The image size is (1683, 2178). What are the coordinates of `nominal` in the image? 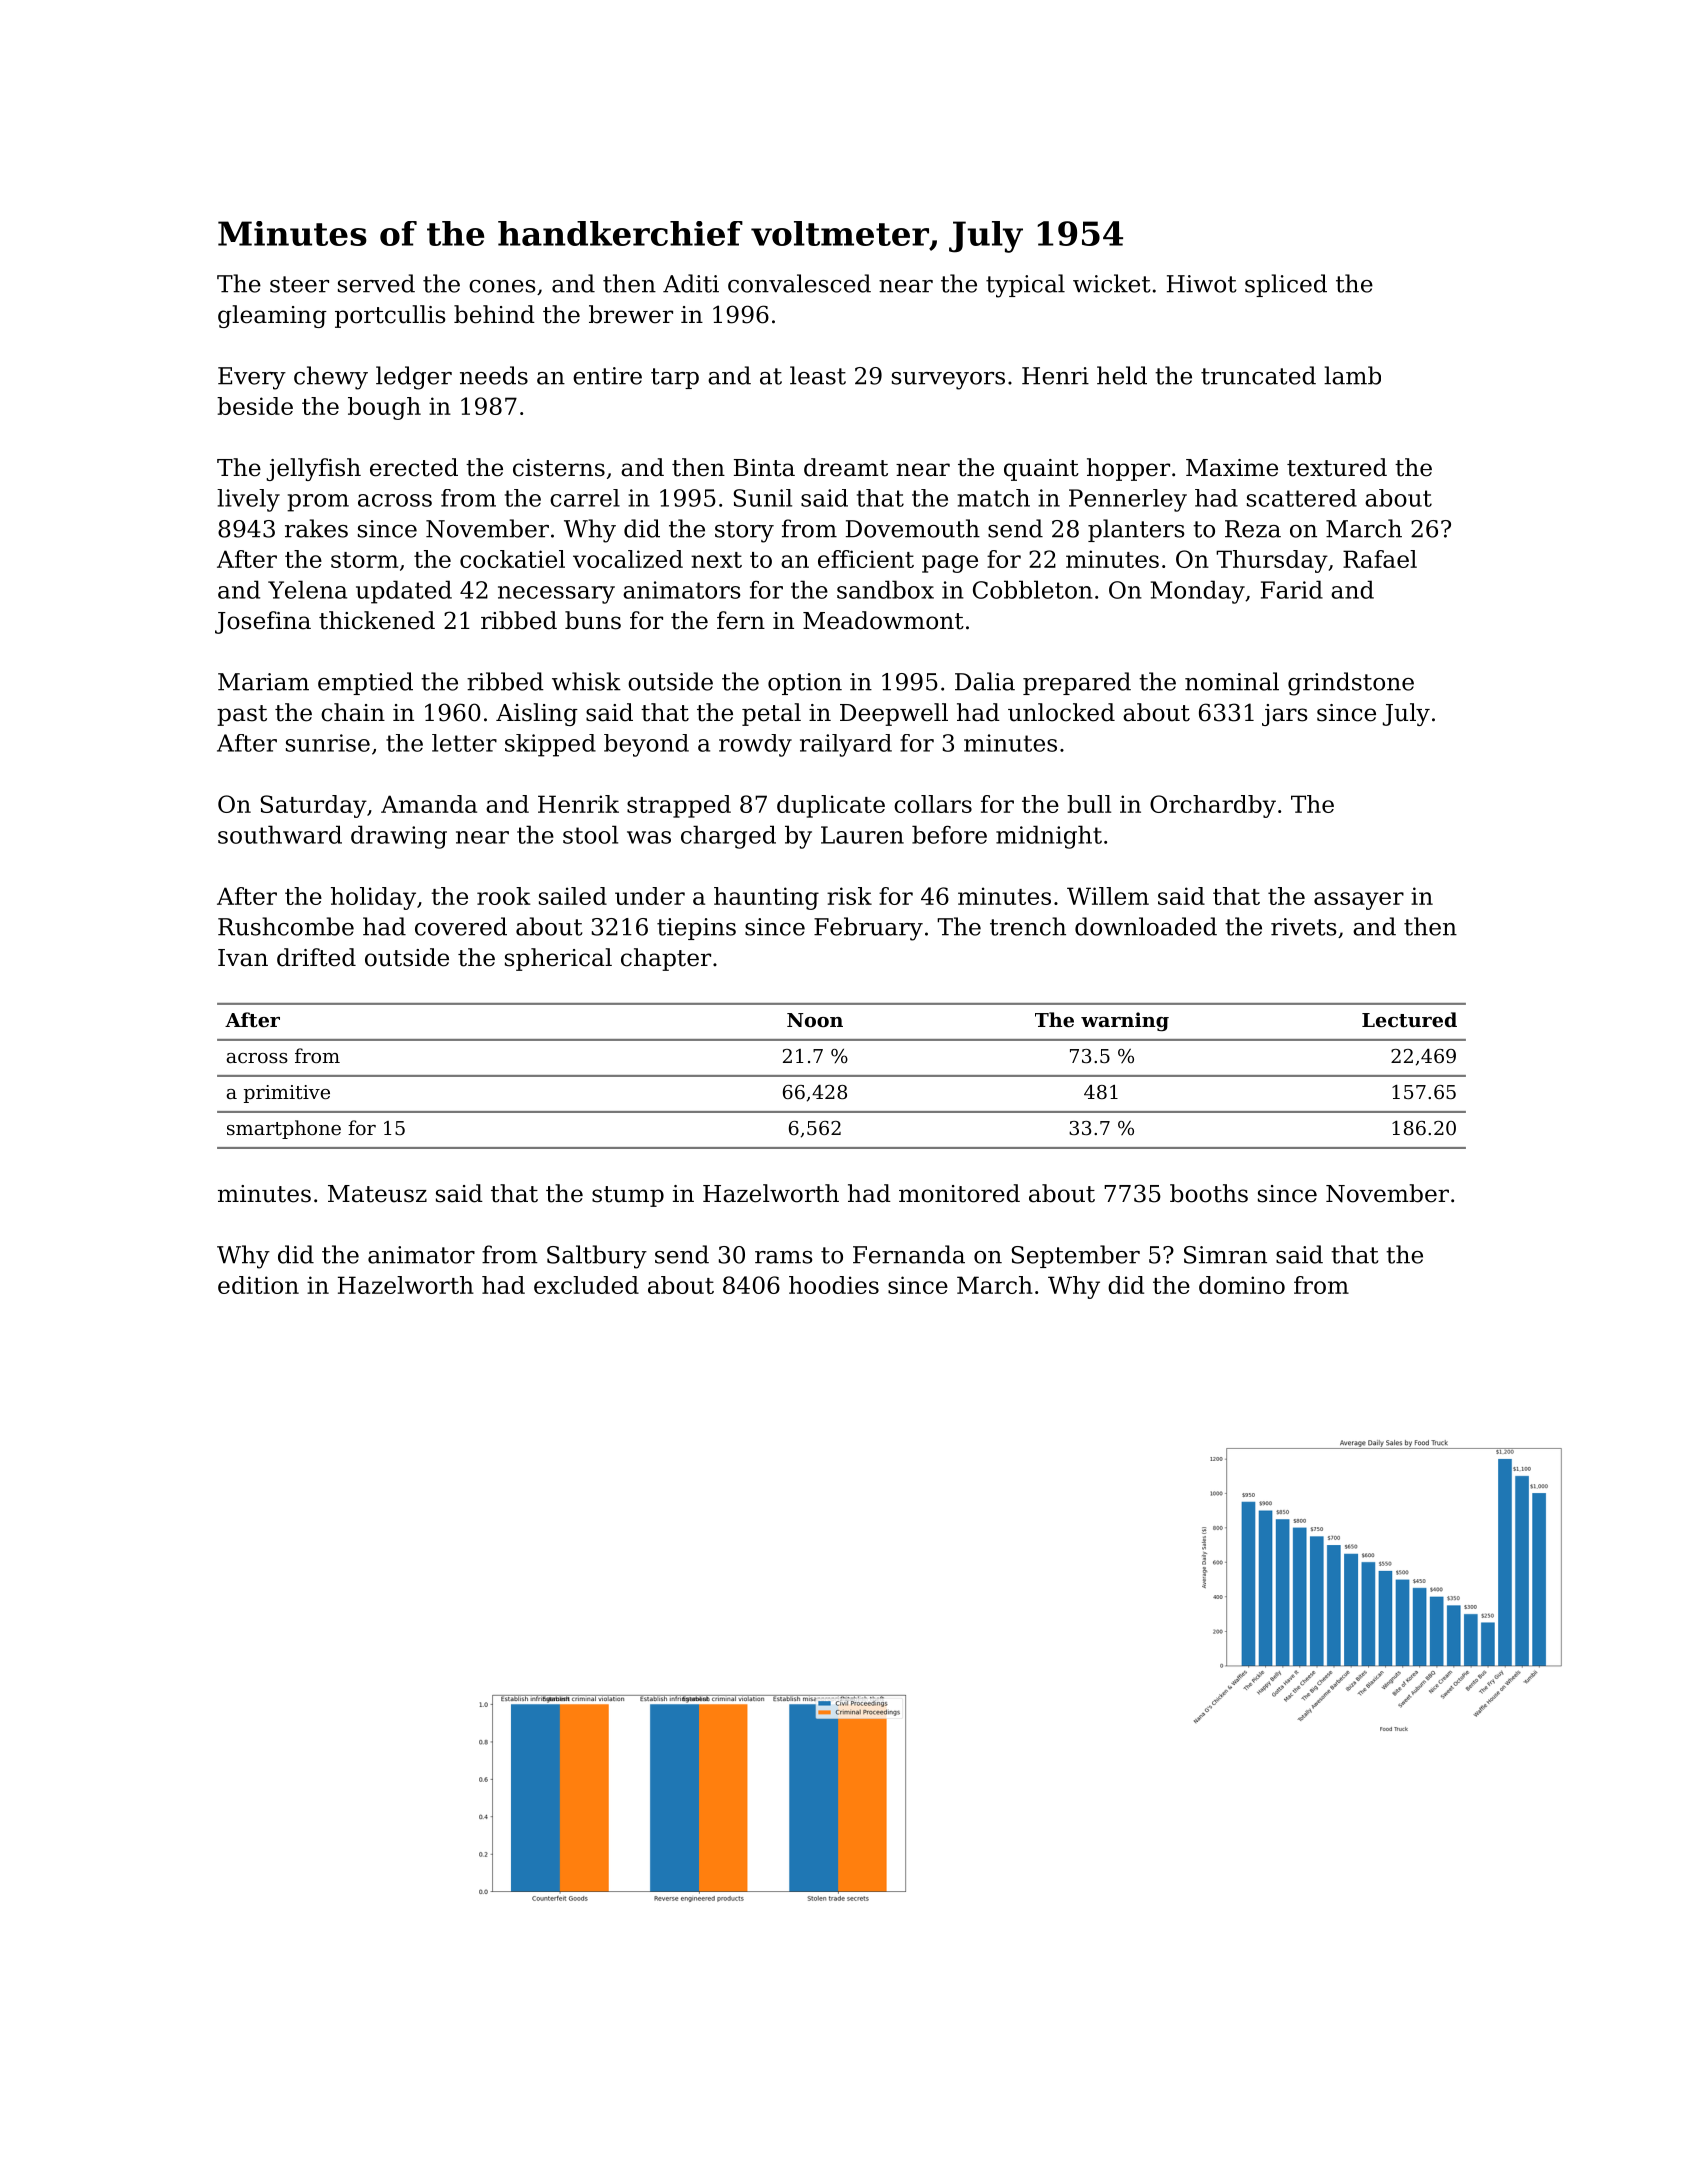 It's located at (1232, 681).
